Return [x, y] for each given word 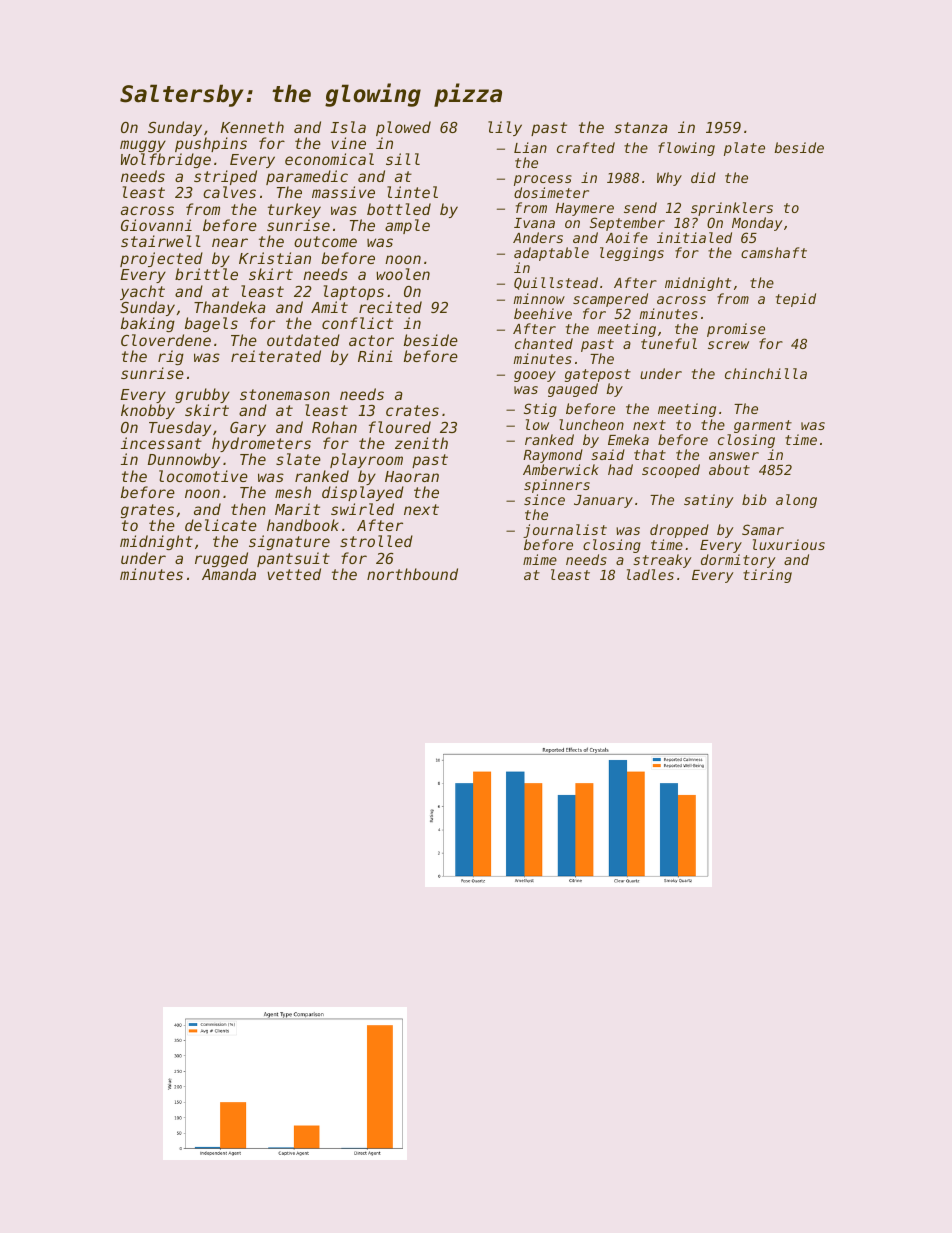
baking [148, 324]
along [796, 501]
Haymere [585, 209]
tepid [796, 300]
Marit [297, 509]
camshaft [774, 252]
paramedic [307, 177]
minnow [539, 298]
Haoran [412, 476]
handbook [303, 525]
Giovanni [156, 225]
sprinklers [732, 209]
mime [540, 559]
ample [407, 226]
